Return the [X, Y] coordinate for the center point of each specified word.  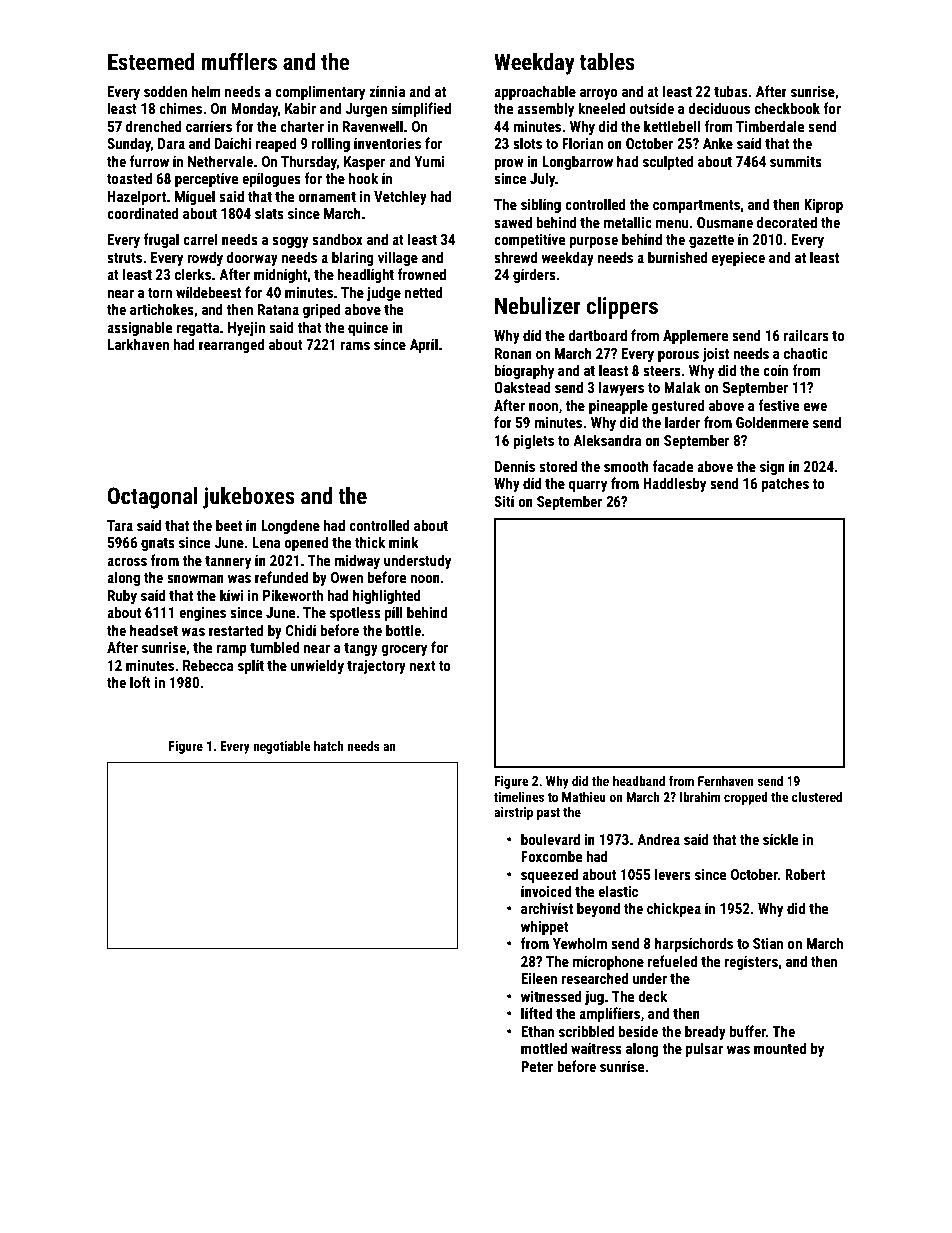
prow [509, 164]
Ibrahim [700, 796]
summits [796, 161]
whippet [545, 927]
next [423, 666]
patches [785, 484]
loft [140, 682]
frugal [161, 240]
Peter [537, 1066]
